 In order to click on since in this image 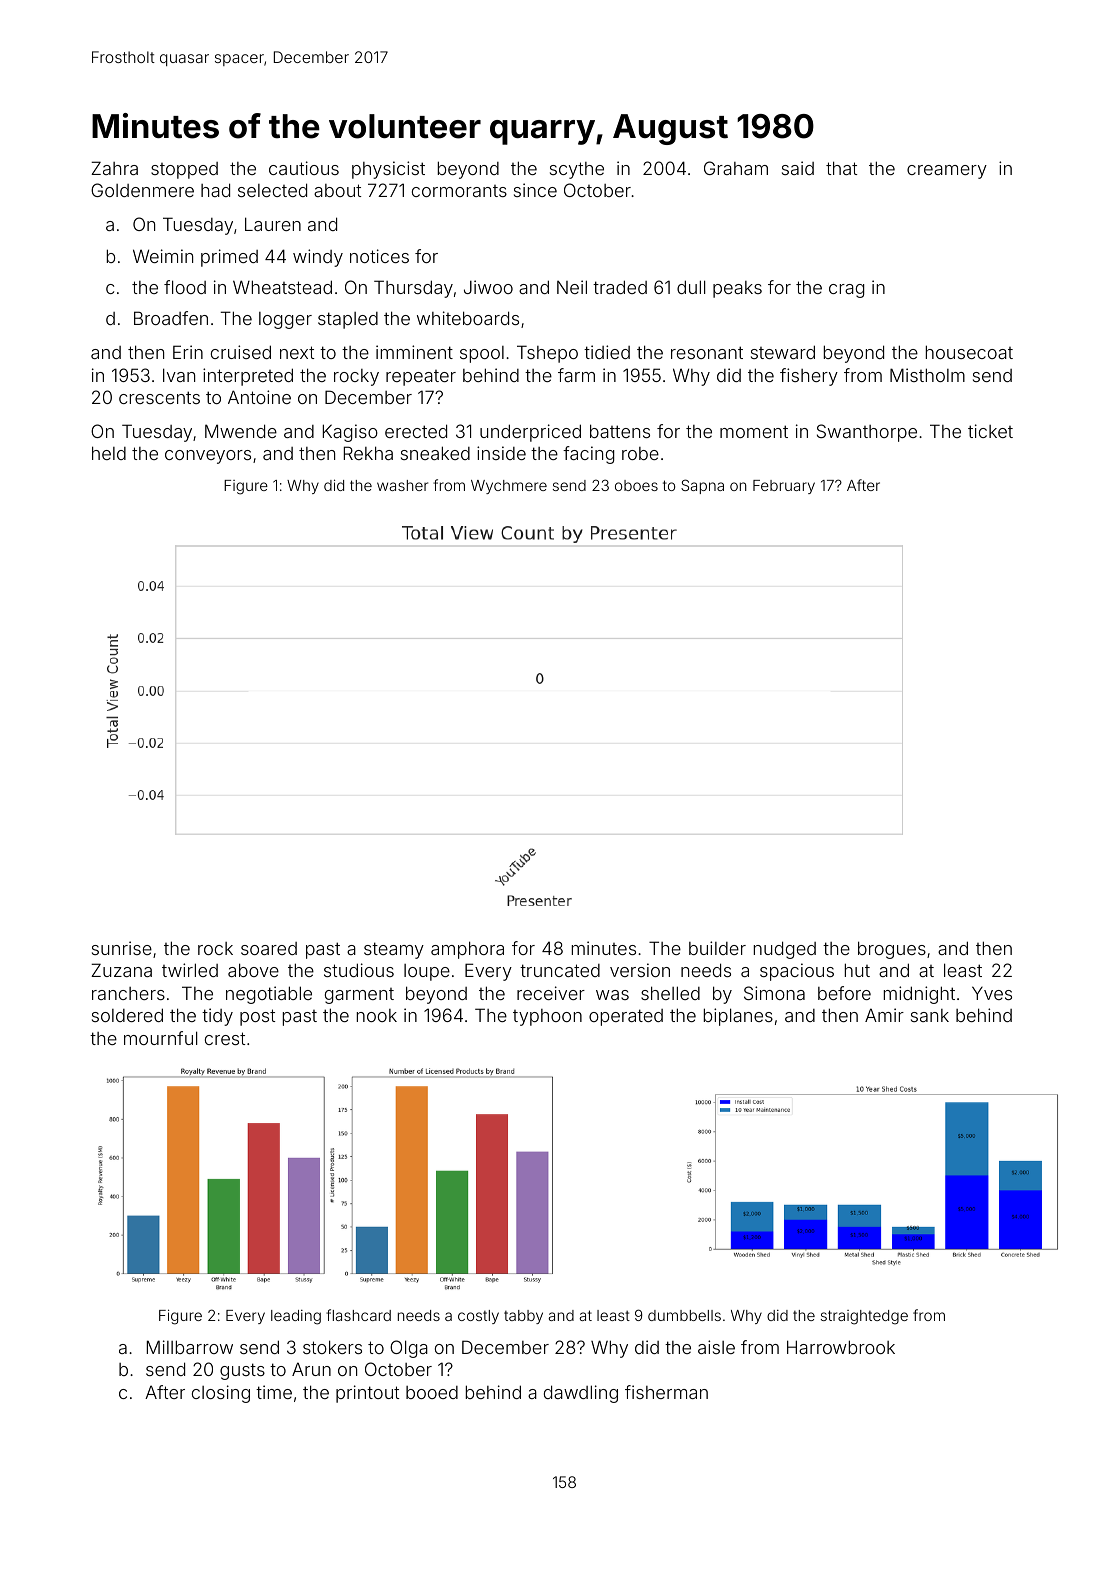, I will do `click(535, 190)`.
